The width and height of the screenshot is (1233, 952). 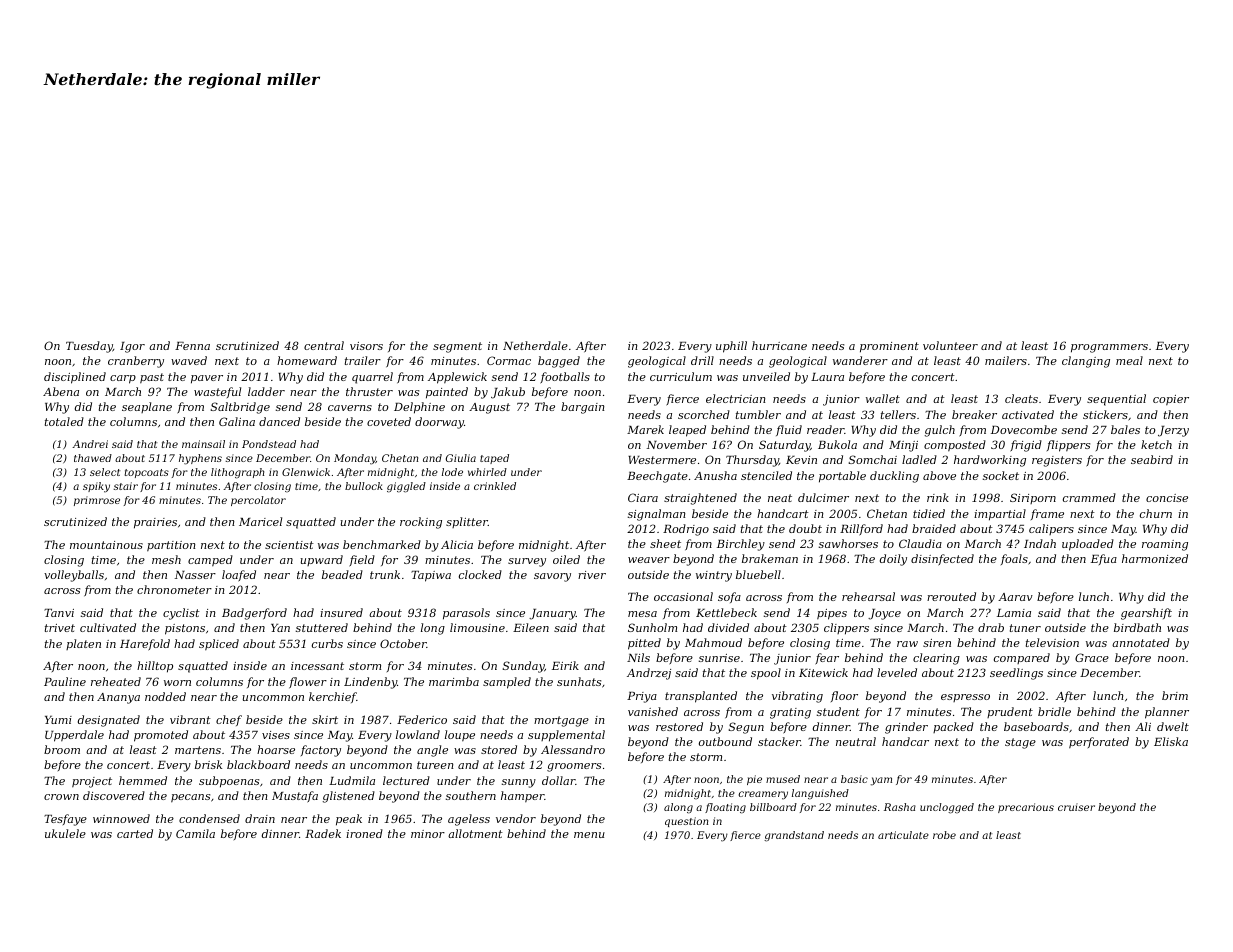 I want to click on river, so click(x=592, y=575).
